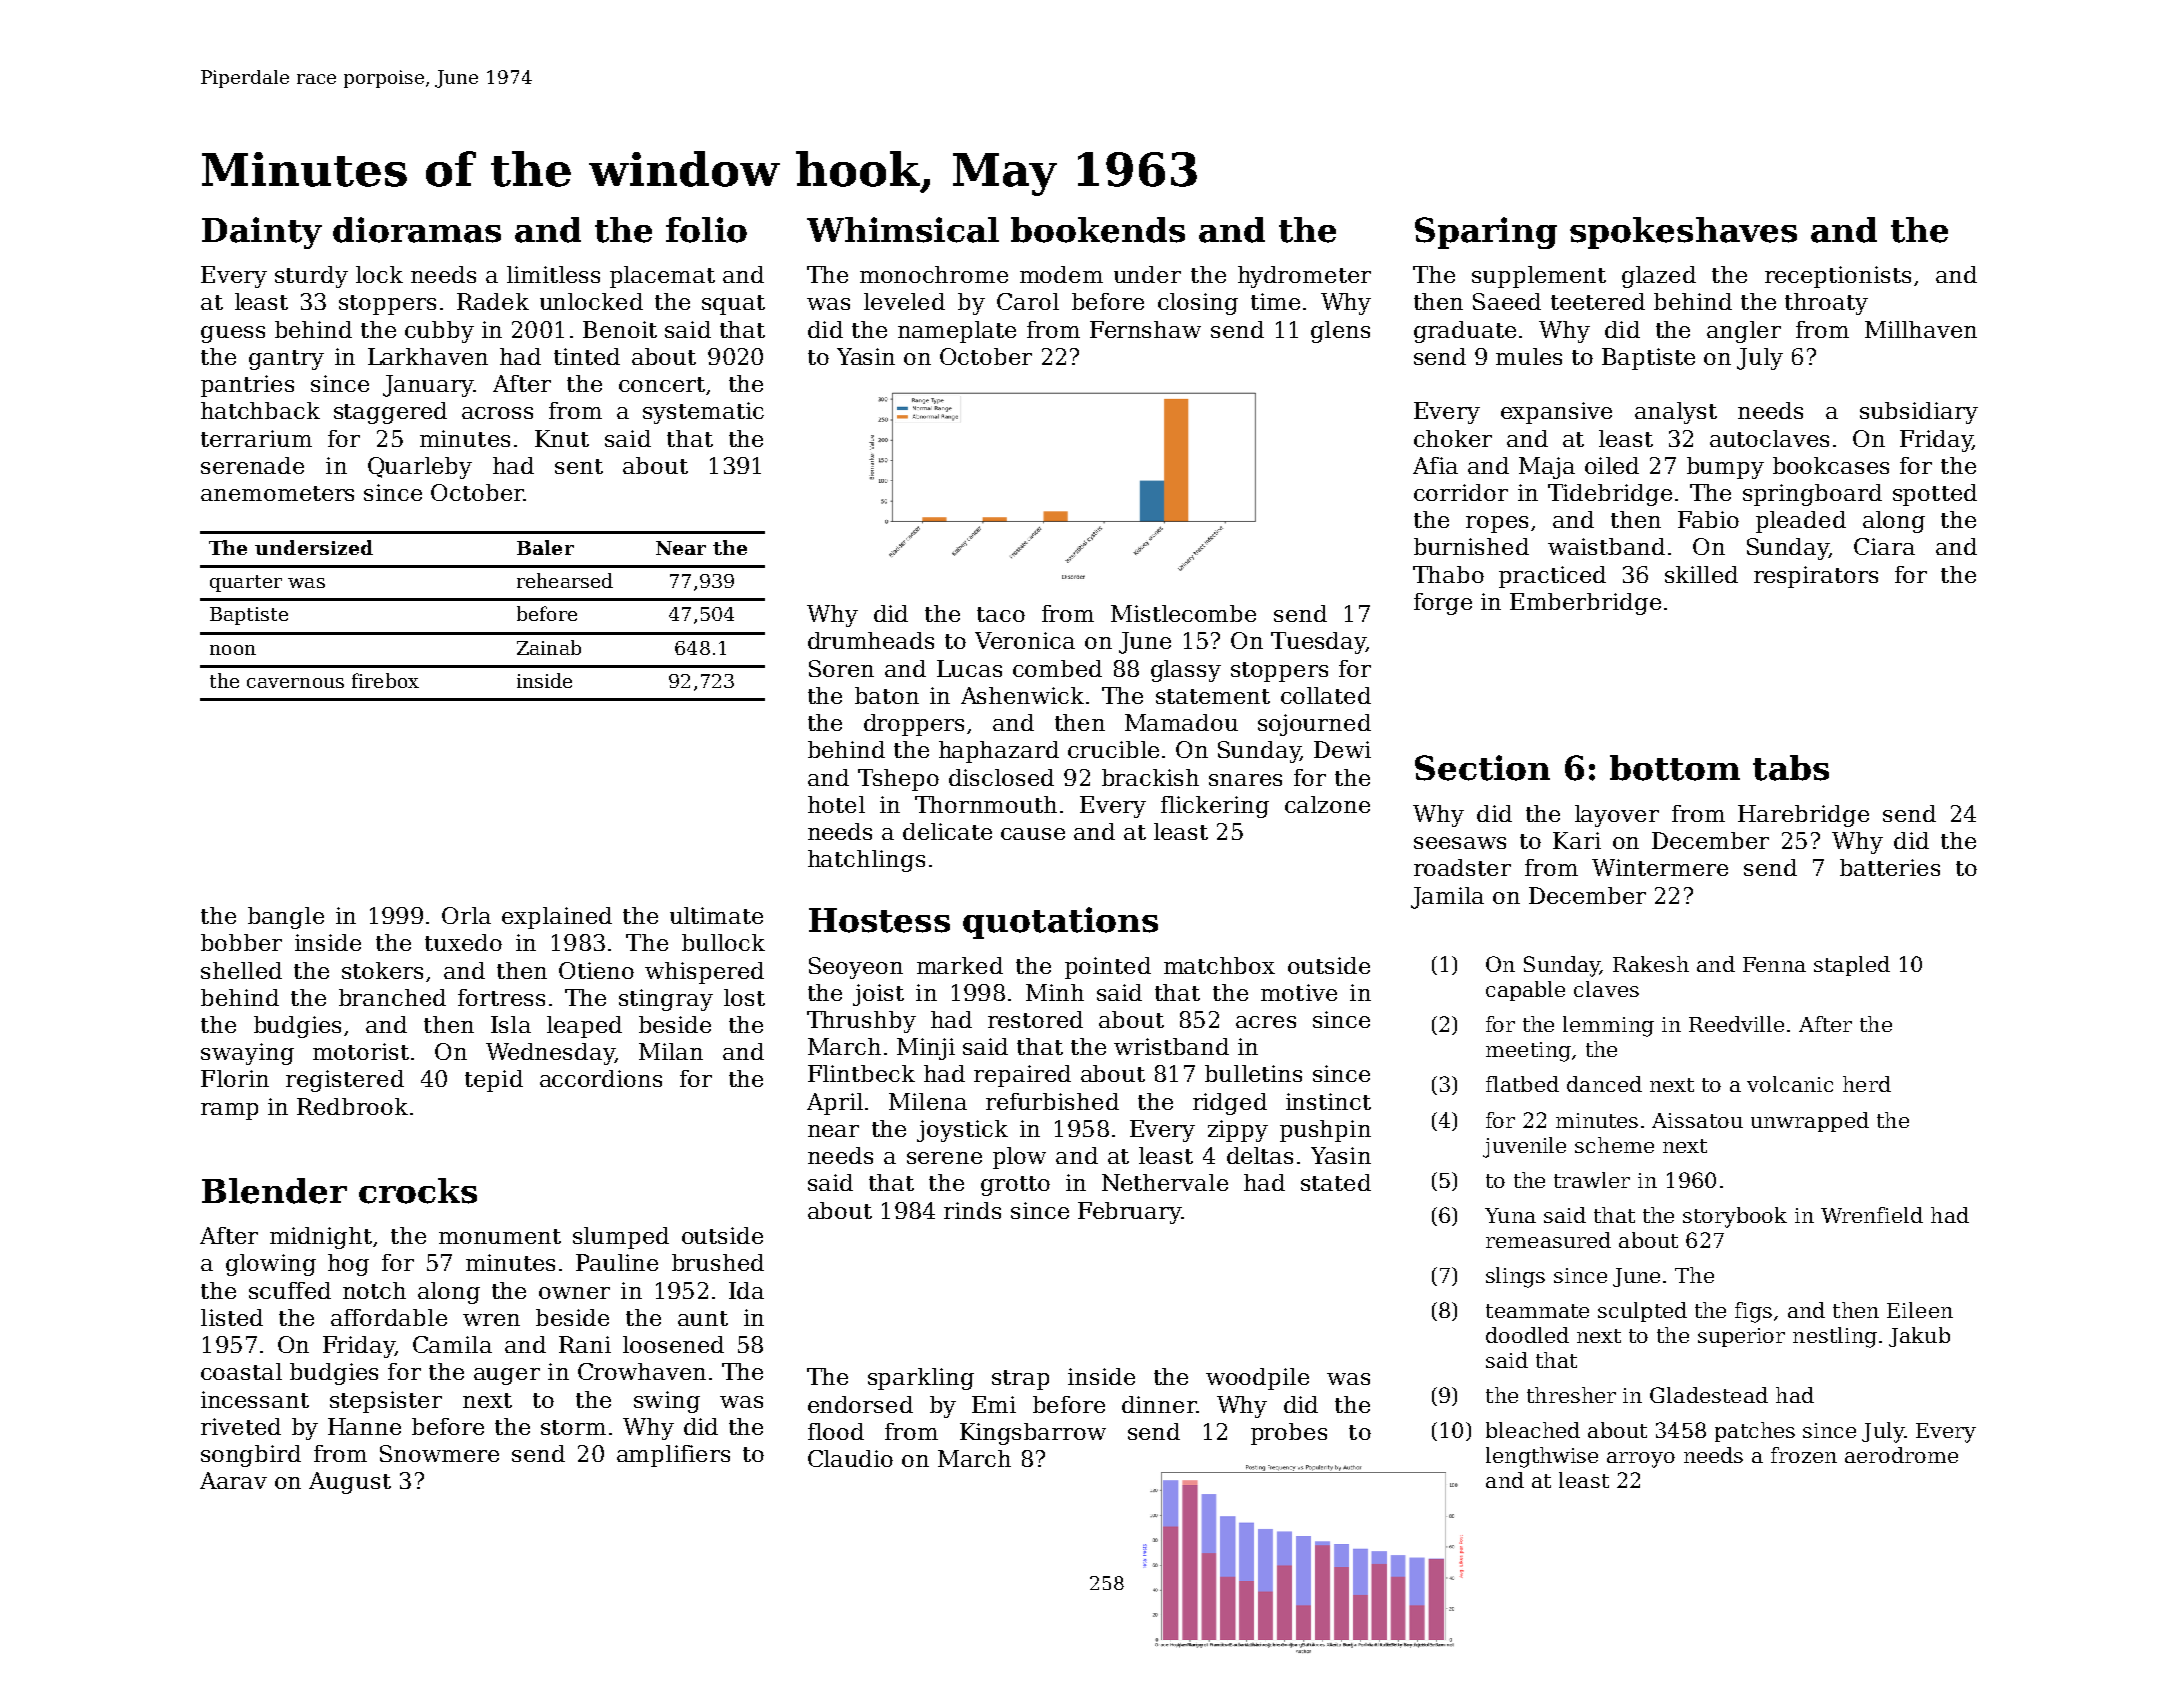 This screenshot has height=1683, width=2178. I want to click on bottom, so click(1675, 768).
